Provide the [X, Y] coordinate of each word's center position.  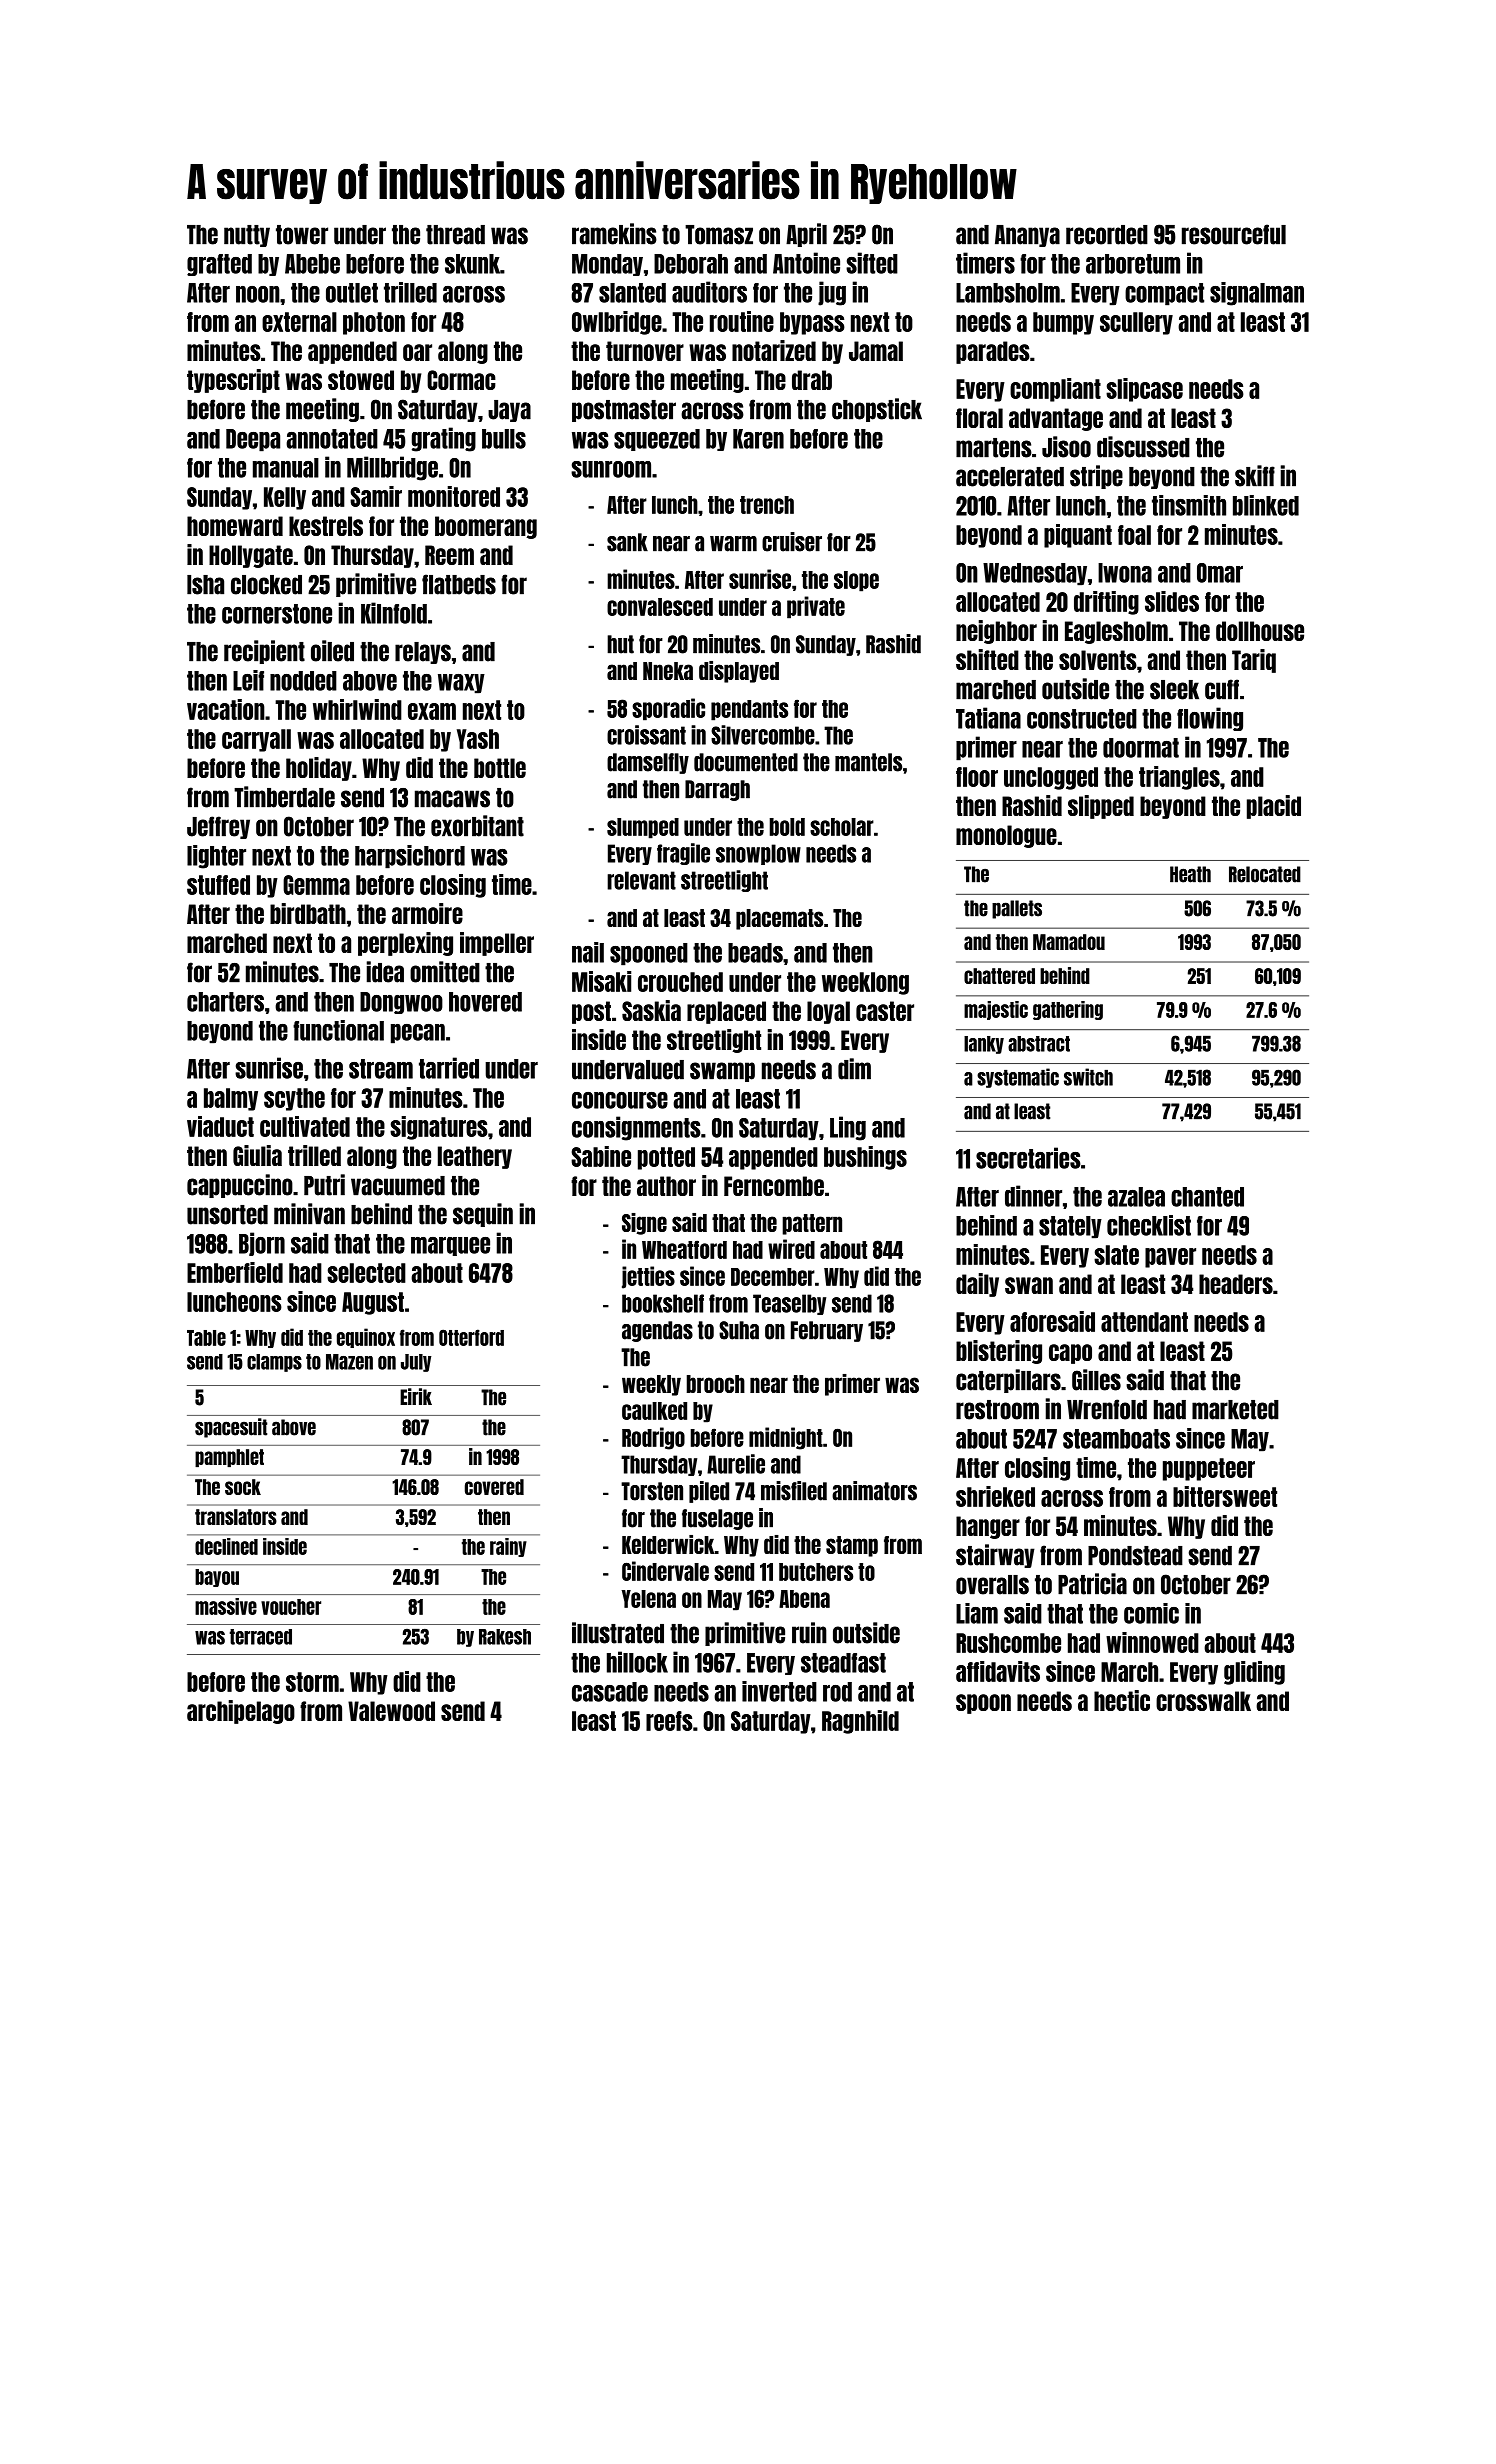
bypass [812, 323]
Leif [248, 680]
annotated [332, 439]
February [827, 1331]
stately [1070, 1227]
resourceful [1234, 234]
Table [206, 1338]
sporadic [668, 709]
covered [494, 1487]
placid [1274, 807]
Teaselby [789, 1304]
